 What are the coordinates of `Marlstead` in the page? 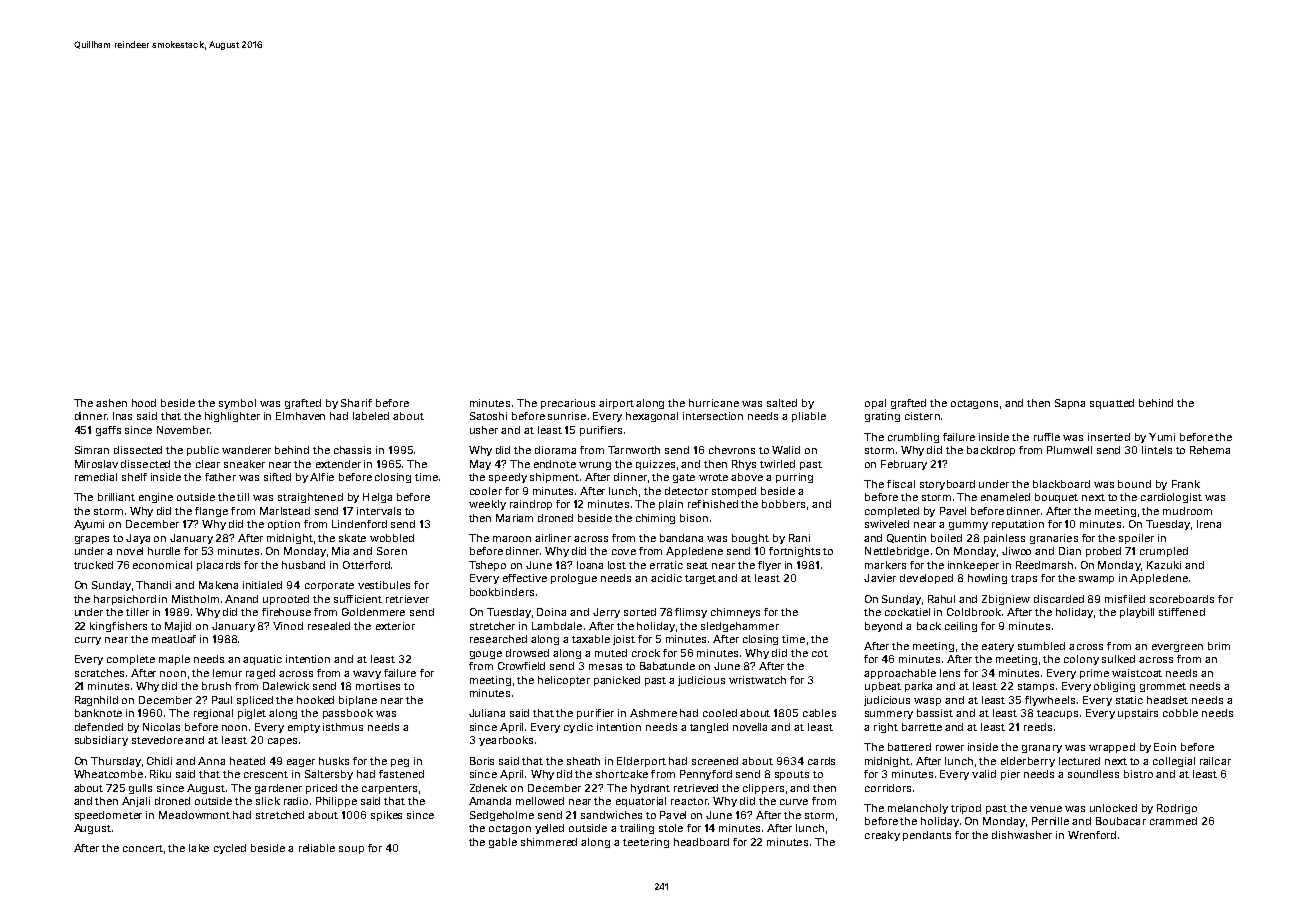 It's located at (285, 511).
